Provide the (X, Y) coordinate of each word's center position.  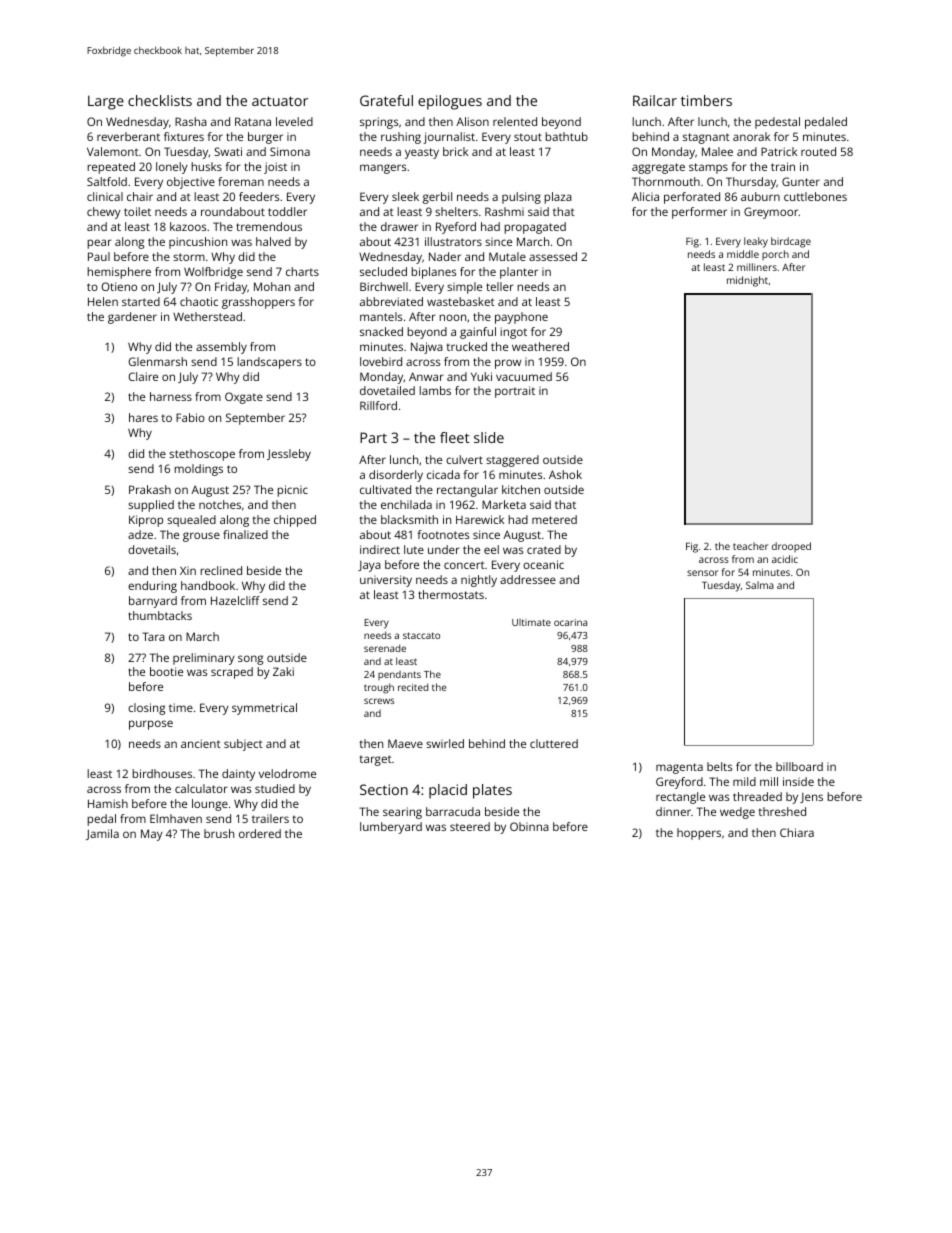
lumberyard (391, 828)
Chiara (797, 832)
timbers (706, 100)
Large (106, 102)
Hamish (108, 803)
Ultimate (531, 622)
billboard (799, 766)
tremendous (269, 226)
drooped (791, 547)
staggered (512, 461)
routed (818, 151)
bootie (166, 671)
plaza (558, 198)
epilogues (450, 102)
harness (171, 396)
